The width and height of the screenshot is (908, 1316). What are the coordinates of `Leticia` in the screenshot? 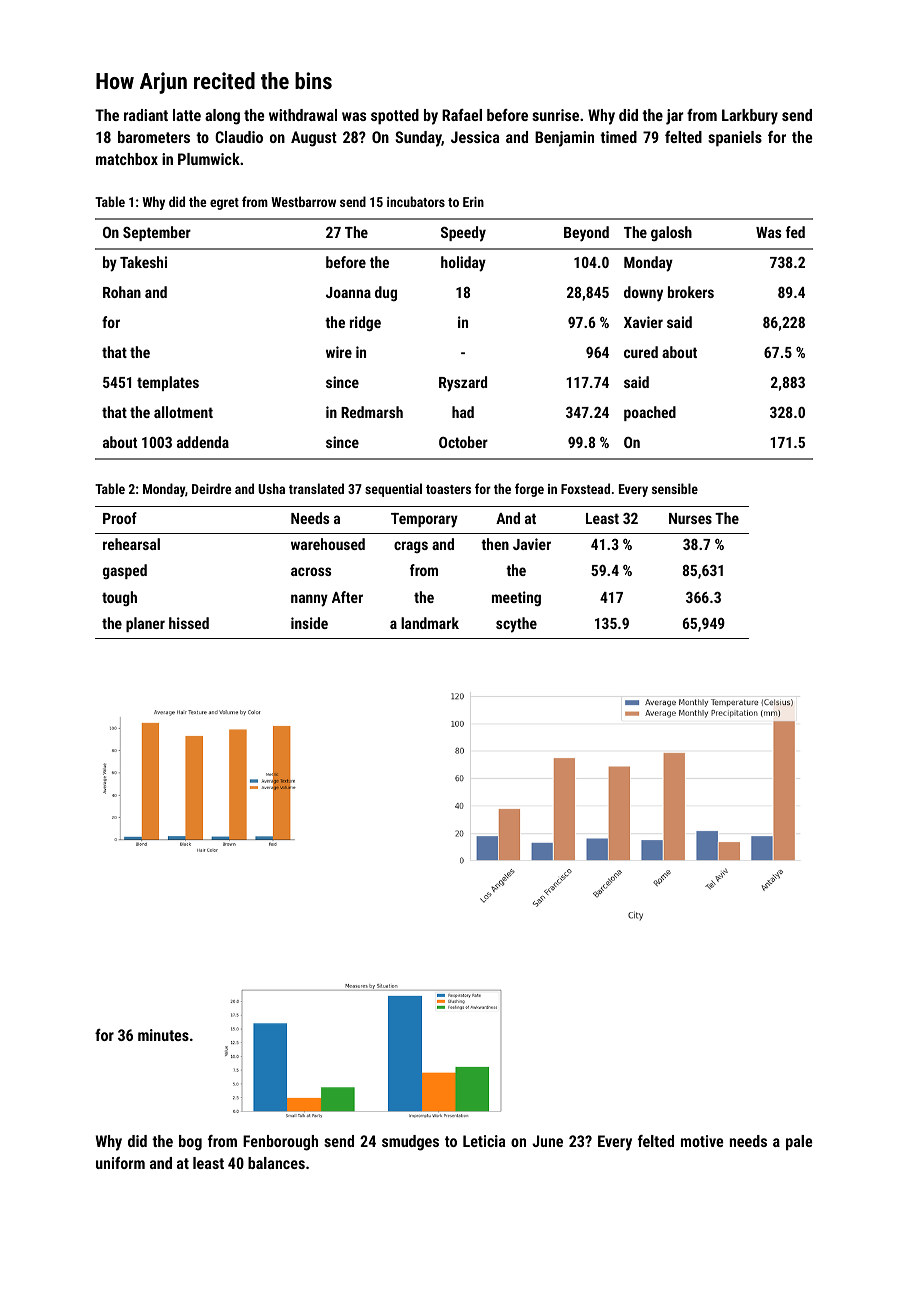 It's located at (484, 1141).
